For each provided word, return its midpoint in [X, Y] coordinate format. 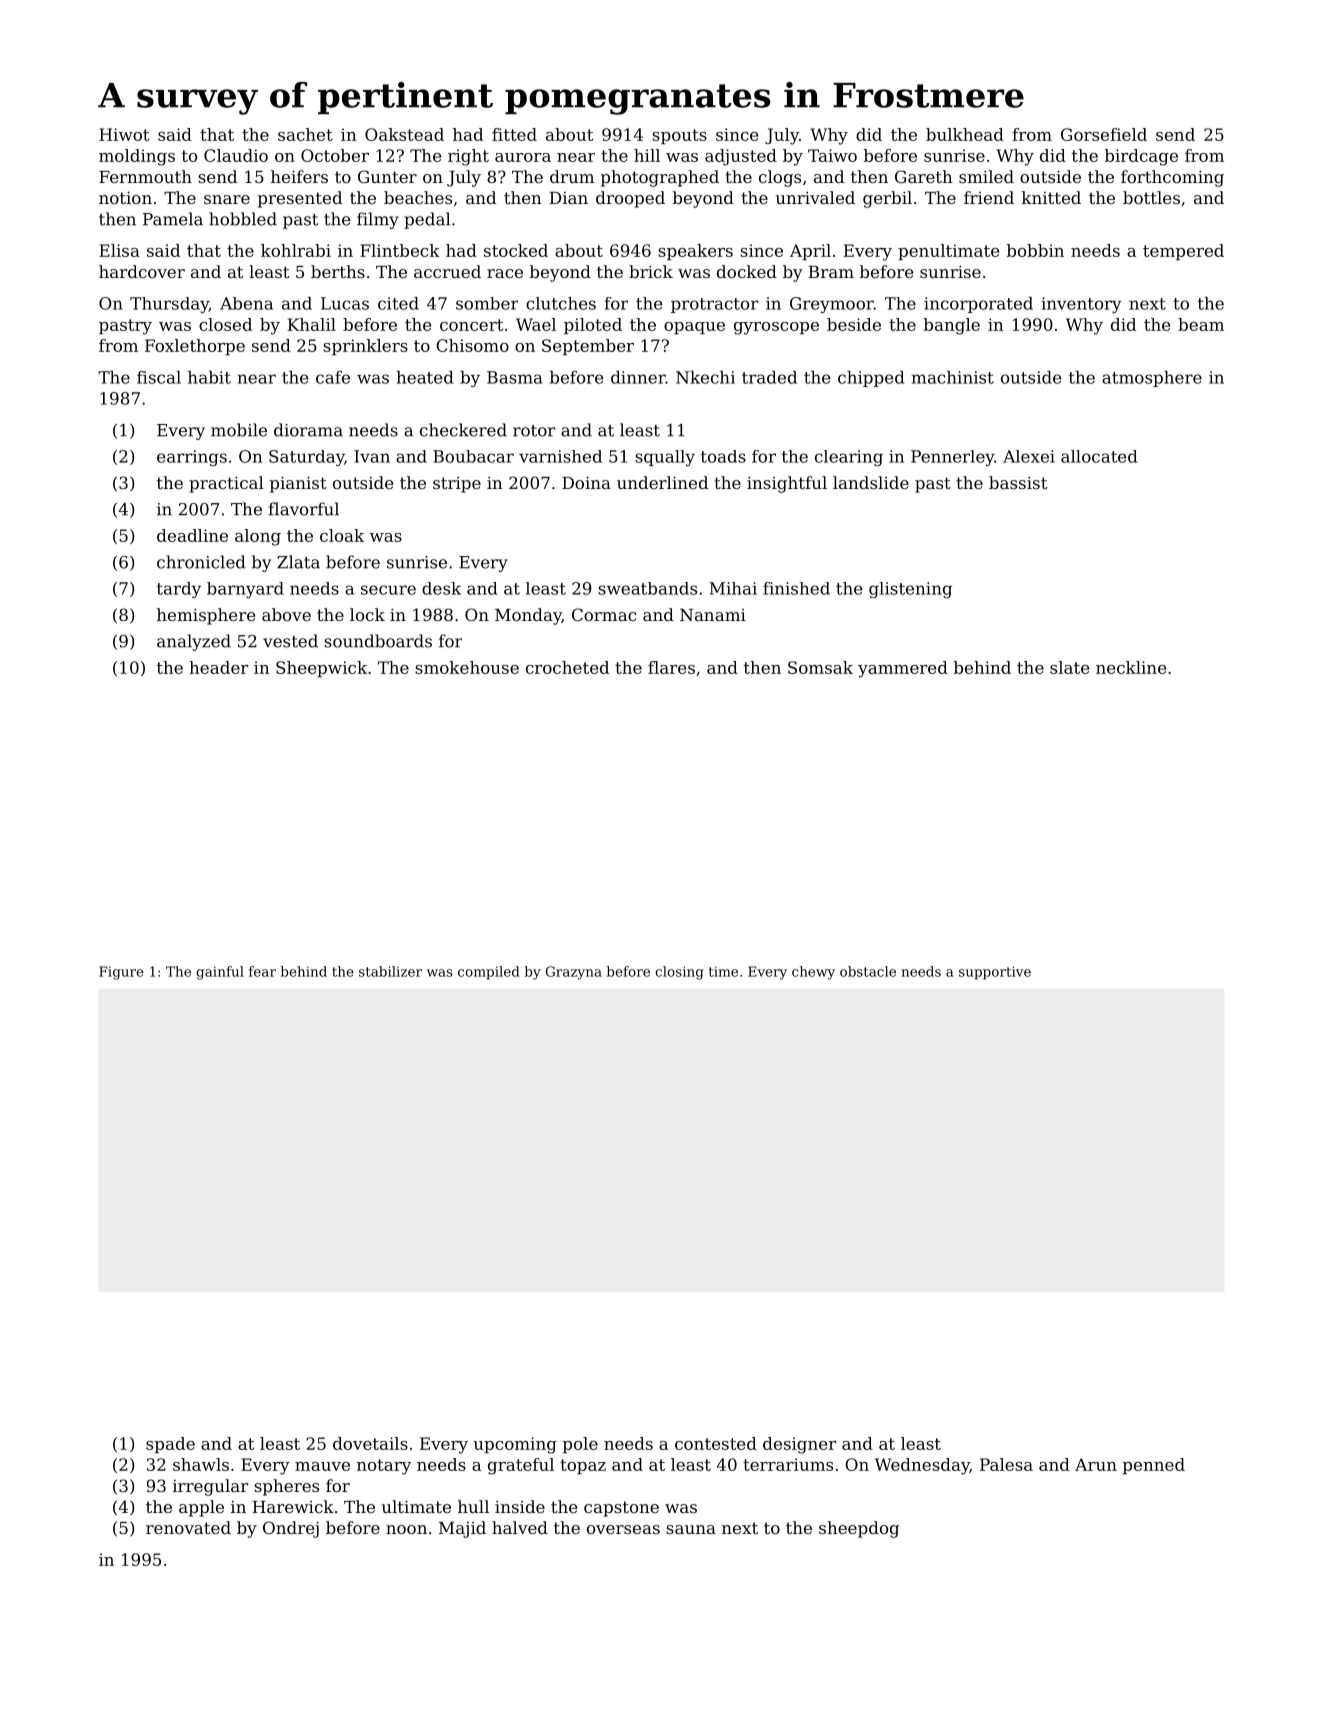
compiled [489, 973]
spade [170, 1445]
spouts [679, 136]
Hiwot [124, 134]
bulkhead [965, 134]
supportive [995, 973]
